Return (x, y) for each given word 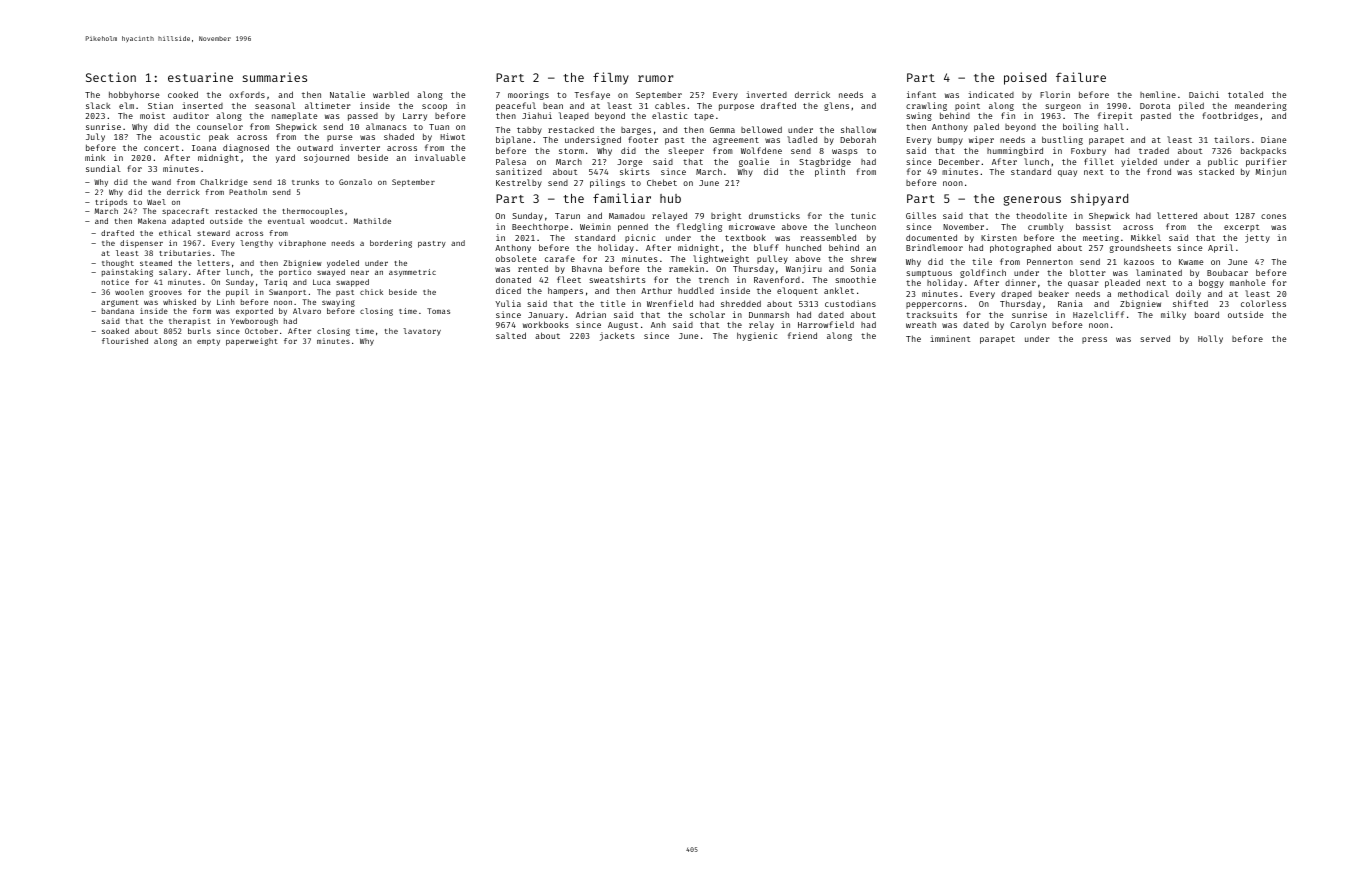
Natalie (347, 94)
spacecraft (185, 212)
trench (714, 279)
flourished (125, 341)
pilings (607, 183)
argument (120, 303)
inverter (360, 147)
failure (1081, 77)
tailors (1232, 139)
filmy (611, 78)
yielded (1139, 162)
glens (836, 106)
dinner (1020, 282)
